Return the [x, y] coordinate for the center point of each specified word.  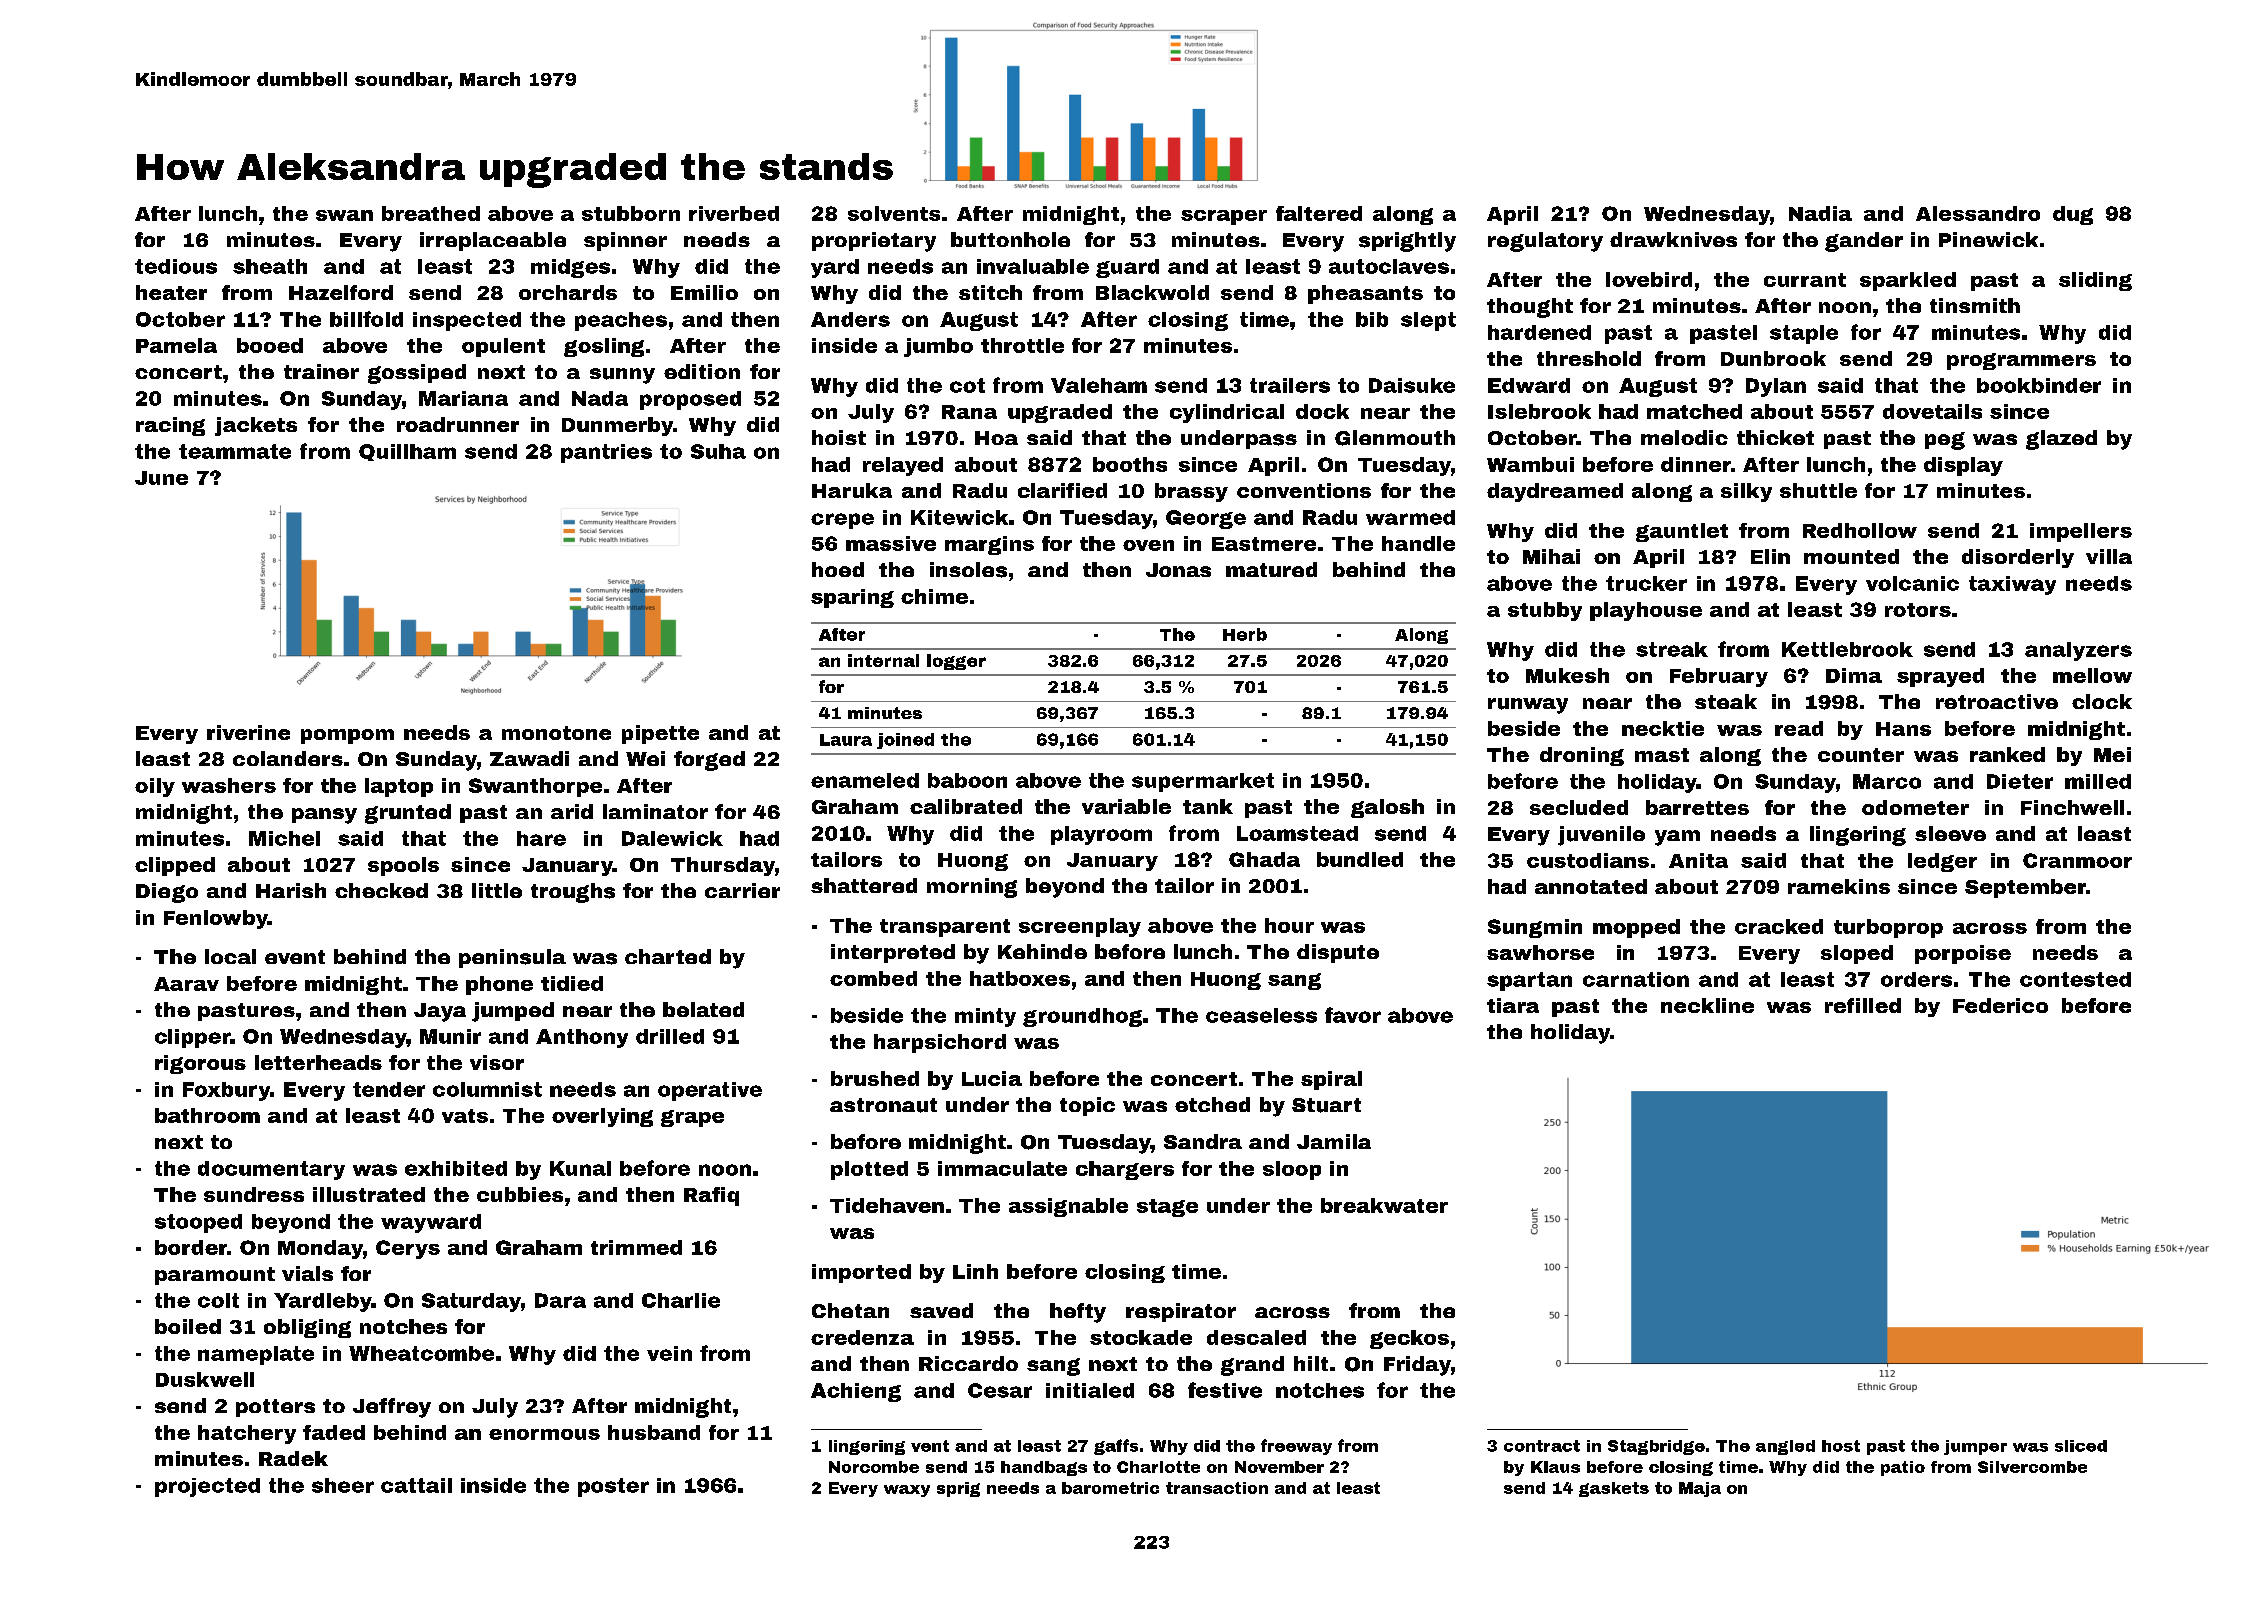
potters [275, 1408]
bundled [1360, 859]
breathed [431, 213]
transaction [1217, 1488]
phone [499, 985]
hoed [838, 569]
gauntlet [1682, 532]
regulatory [1545, 242]
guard [1127, 268]
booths [1130, 464]
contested [2075, 979]
